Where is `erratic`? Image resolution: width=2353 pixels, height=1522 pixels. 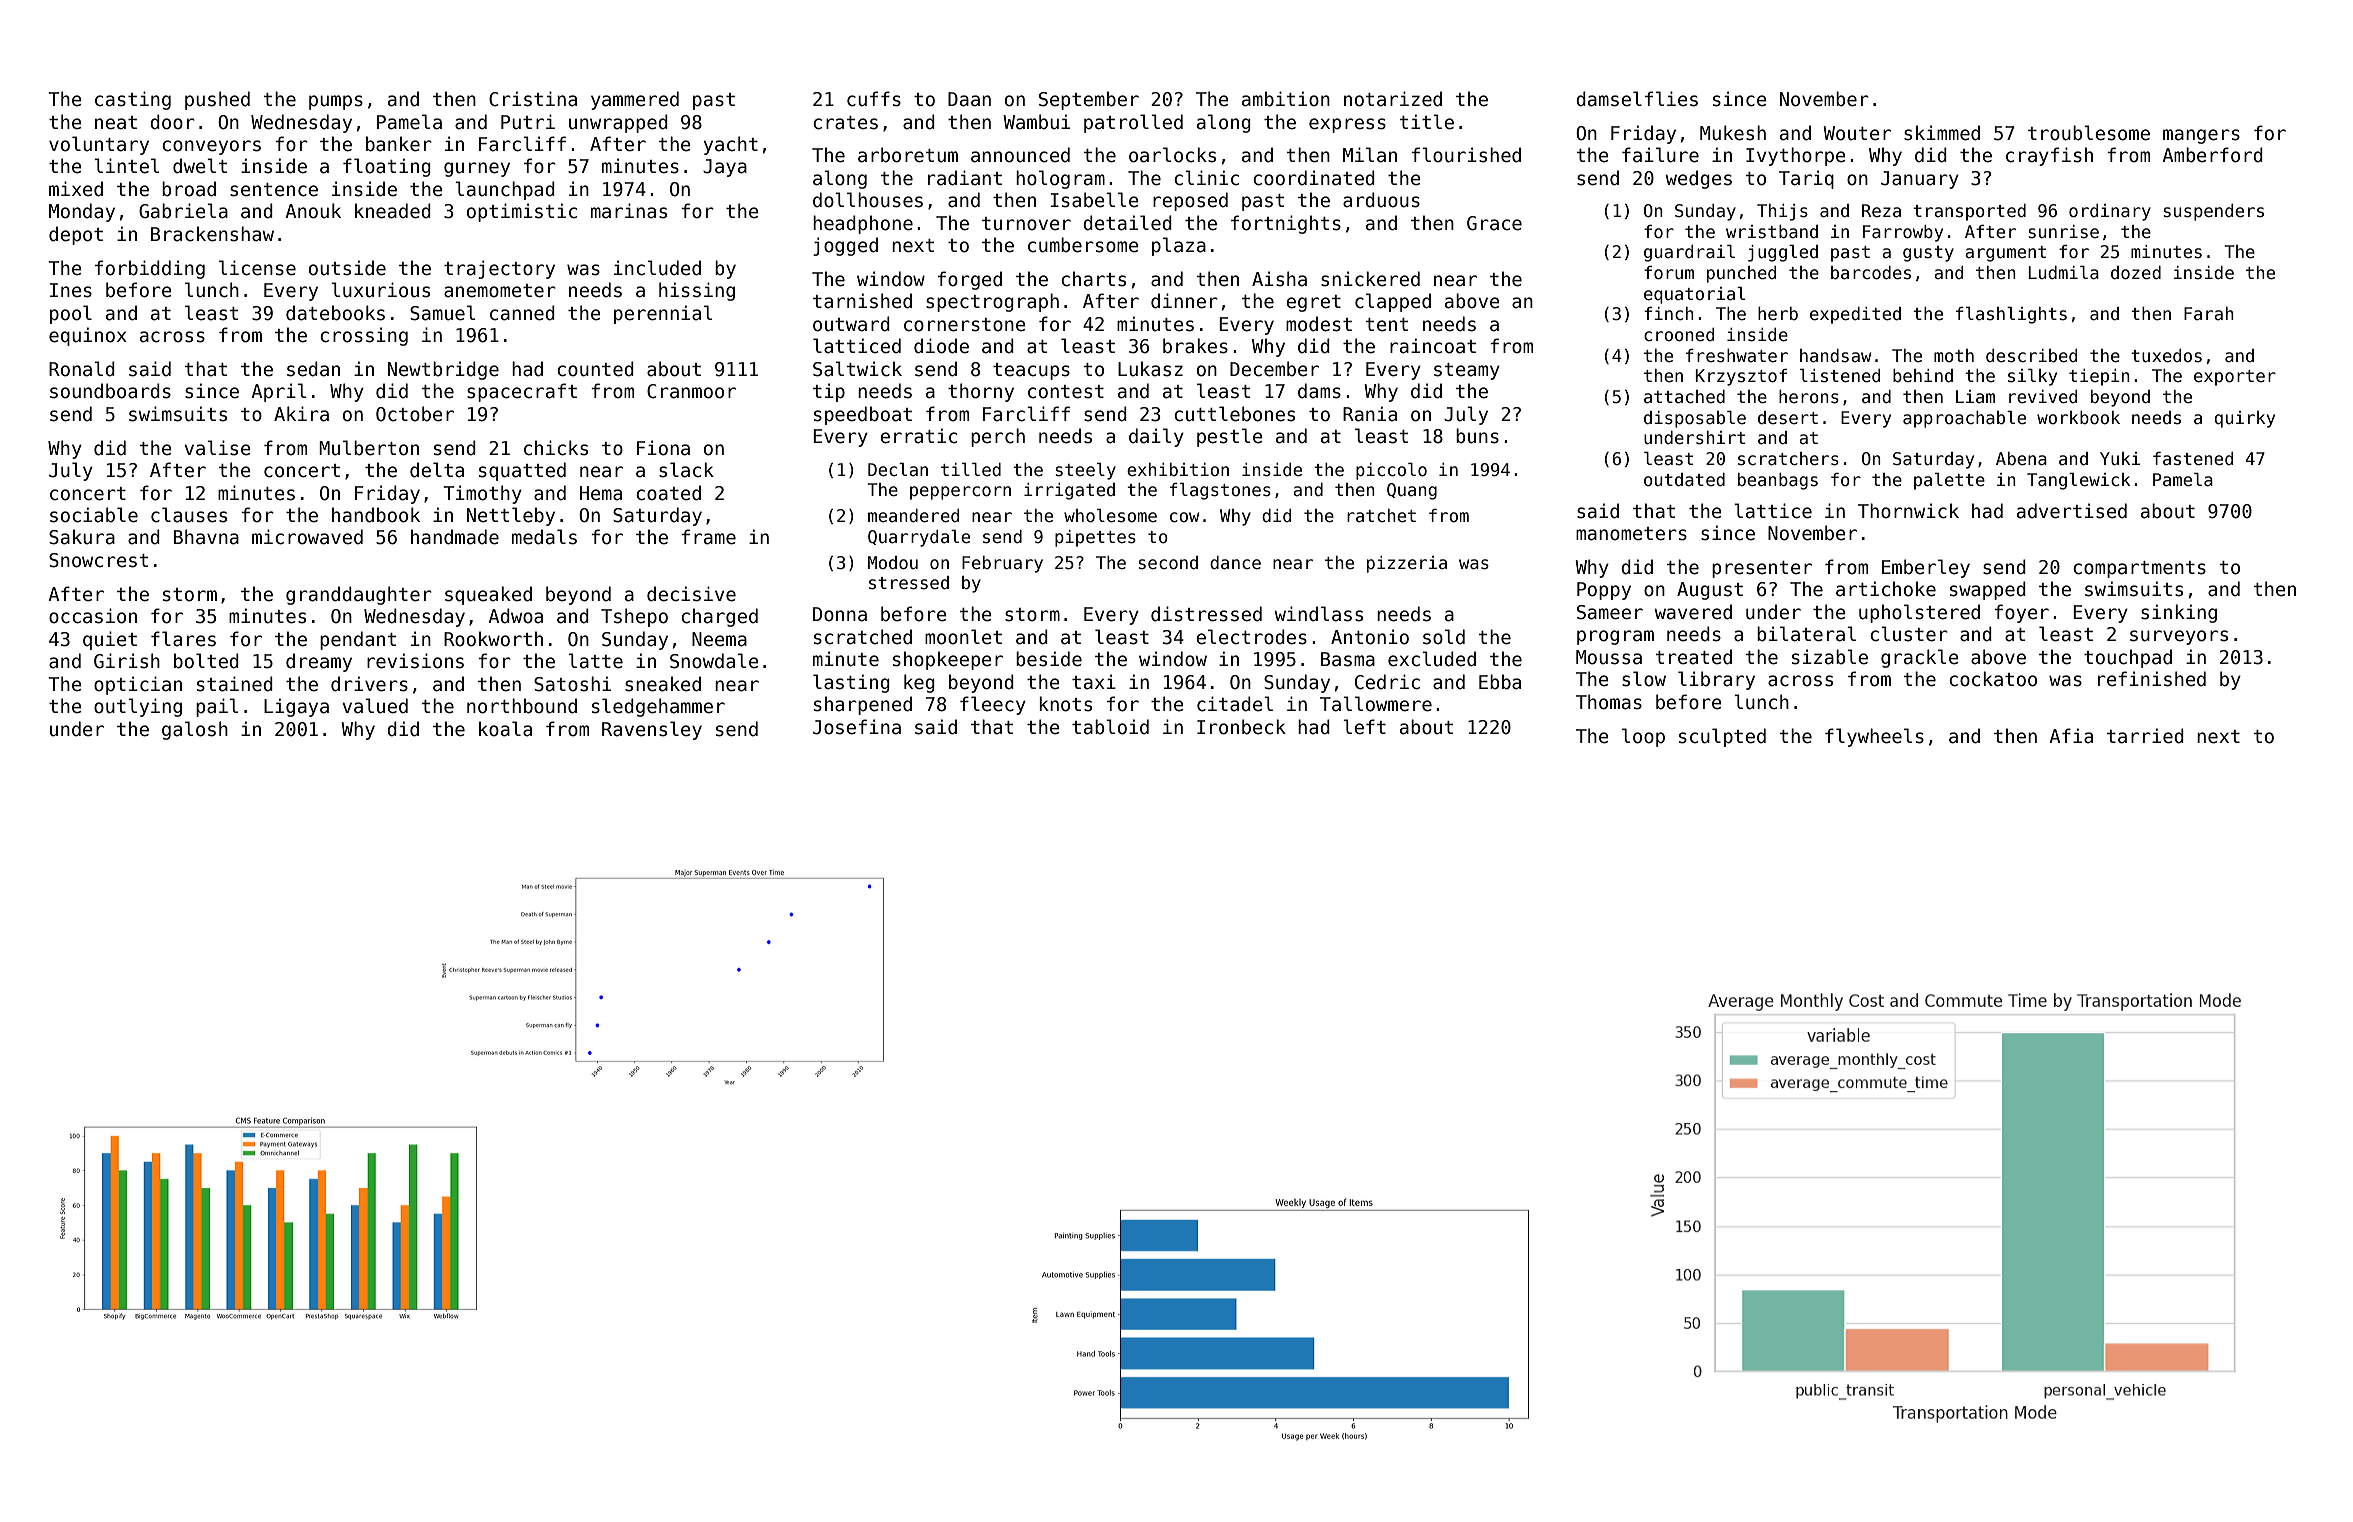
erratic is located at coordinates (918, 436).
